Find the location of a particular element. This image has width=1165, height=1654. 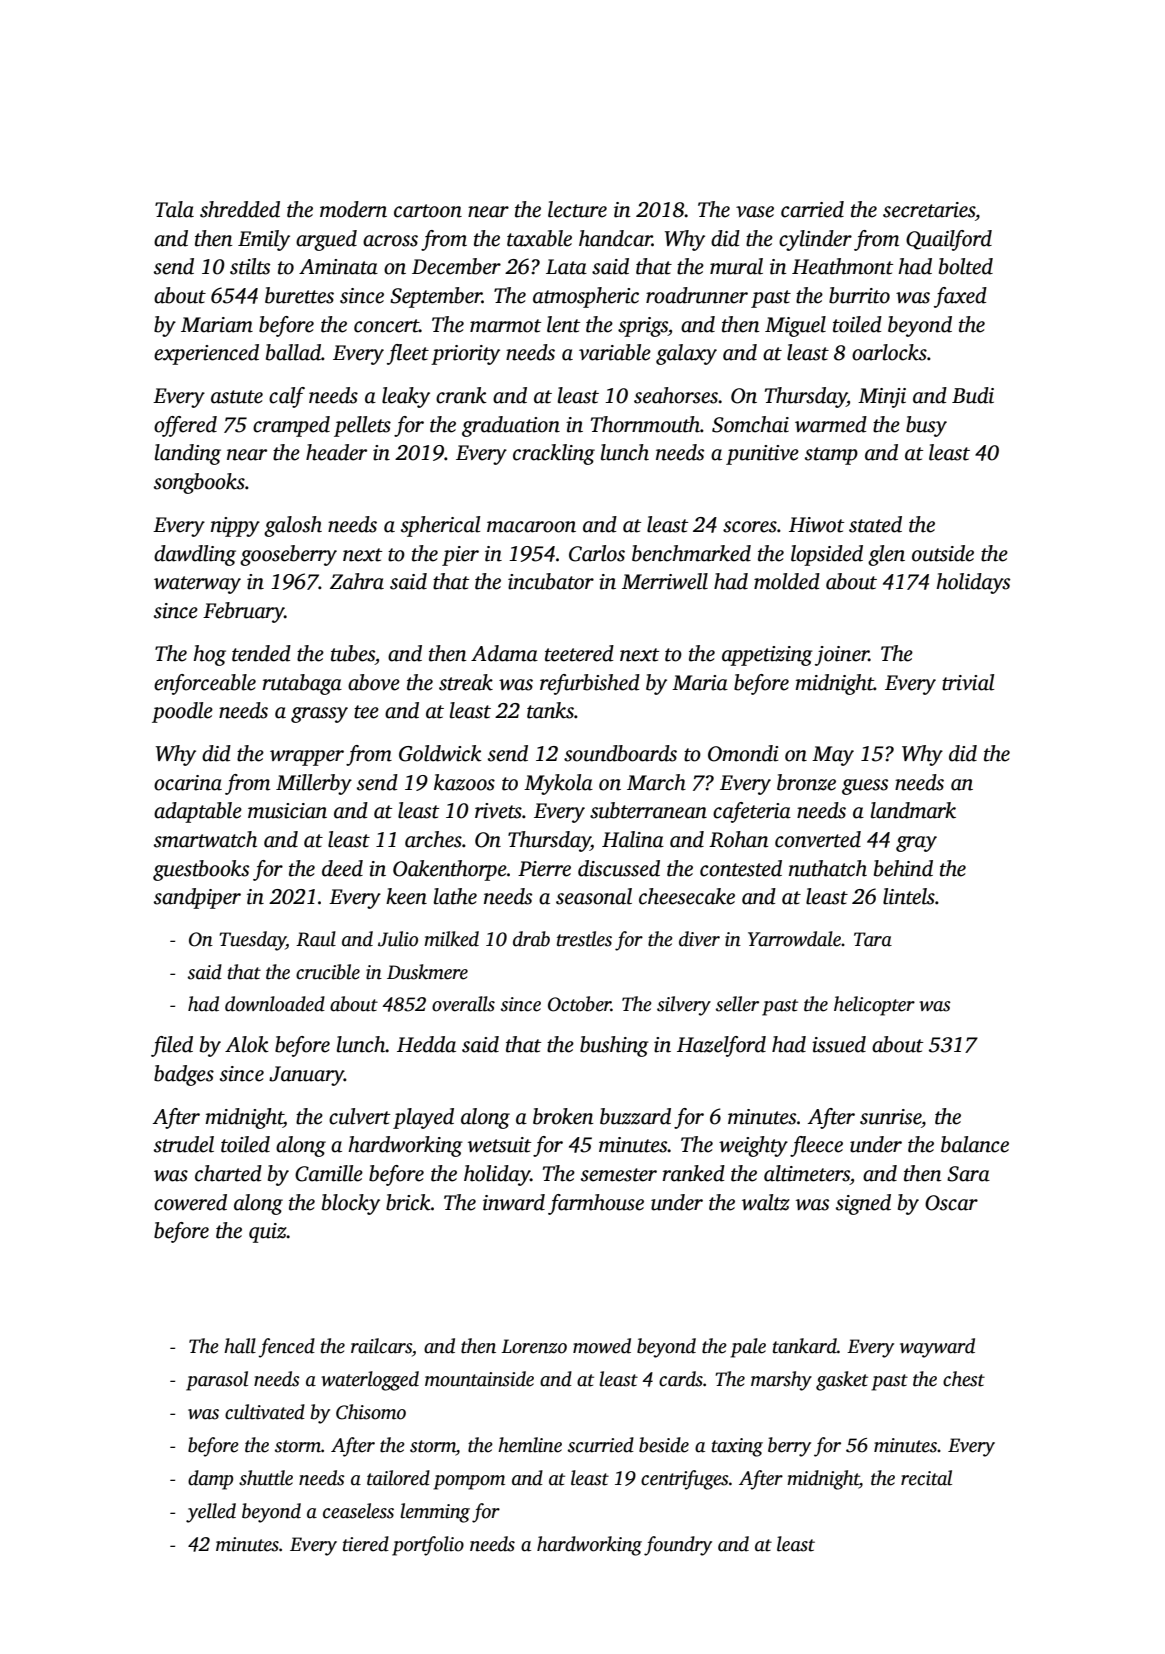

secretaries is located at coordinates (929, 210).
